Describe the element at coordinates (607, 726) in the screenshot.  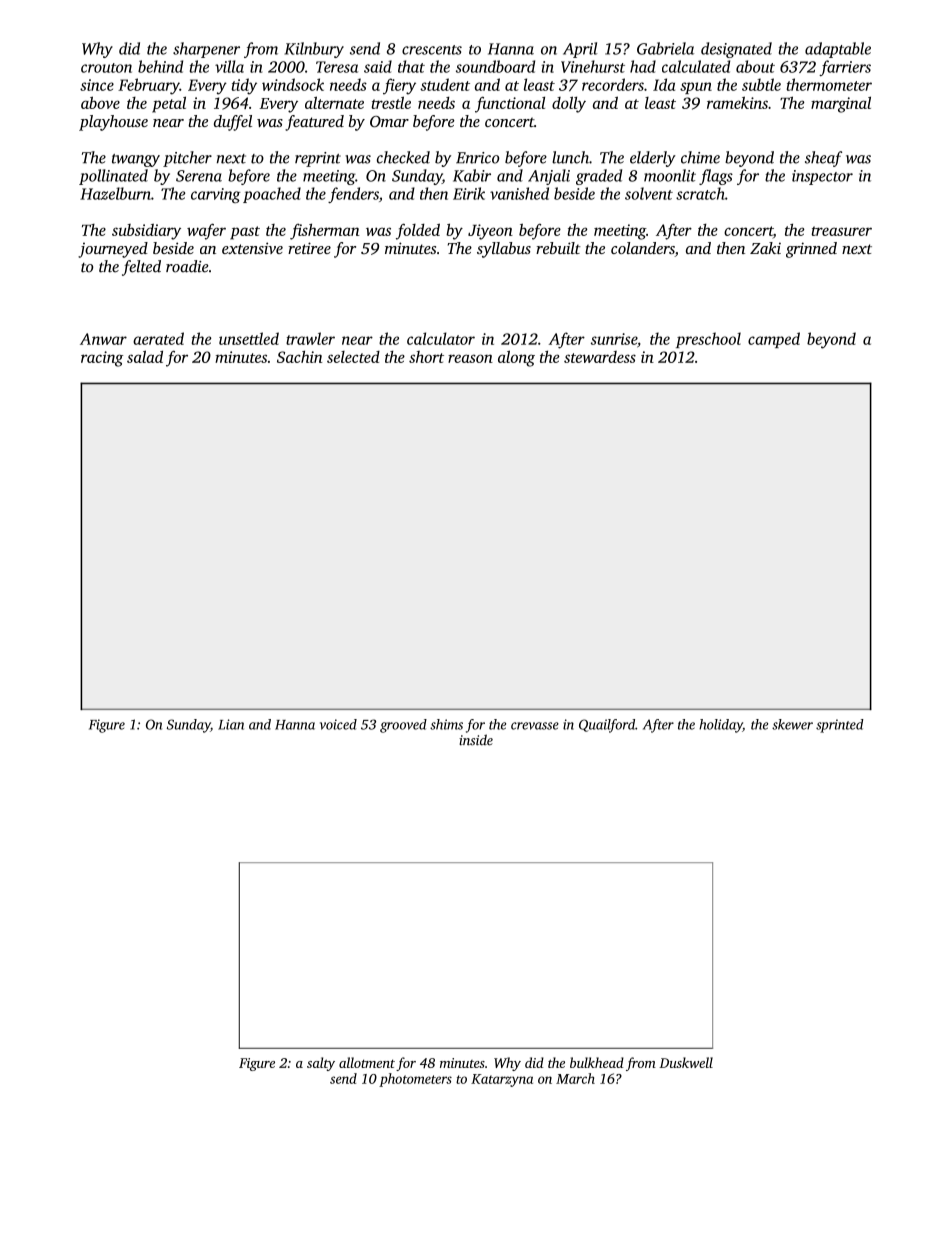
I see `Quailford` at that location.
